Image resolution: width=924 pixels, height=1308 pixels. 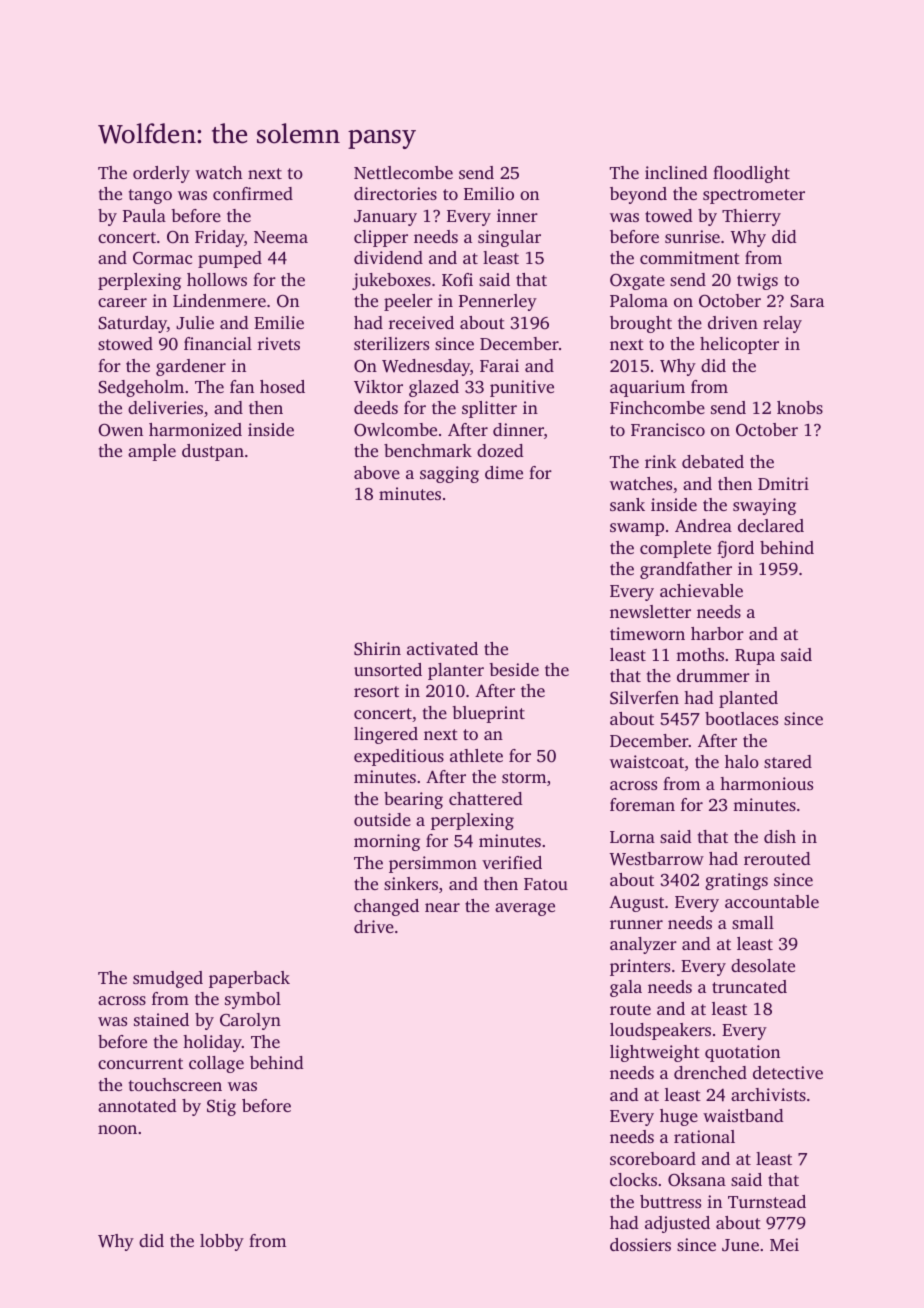 What do you see at coordinates (168, 979) in the screenshot?
I see `smudged` at bounding box center [168, 979].
